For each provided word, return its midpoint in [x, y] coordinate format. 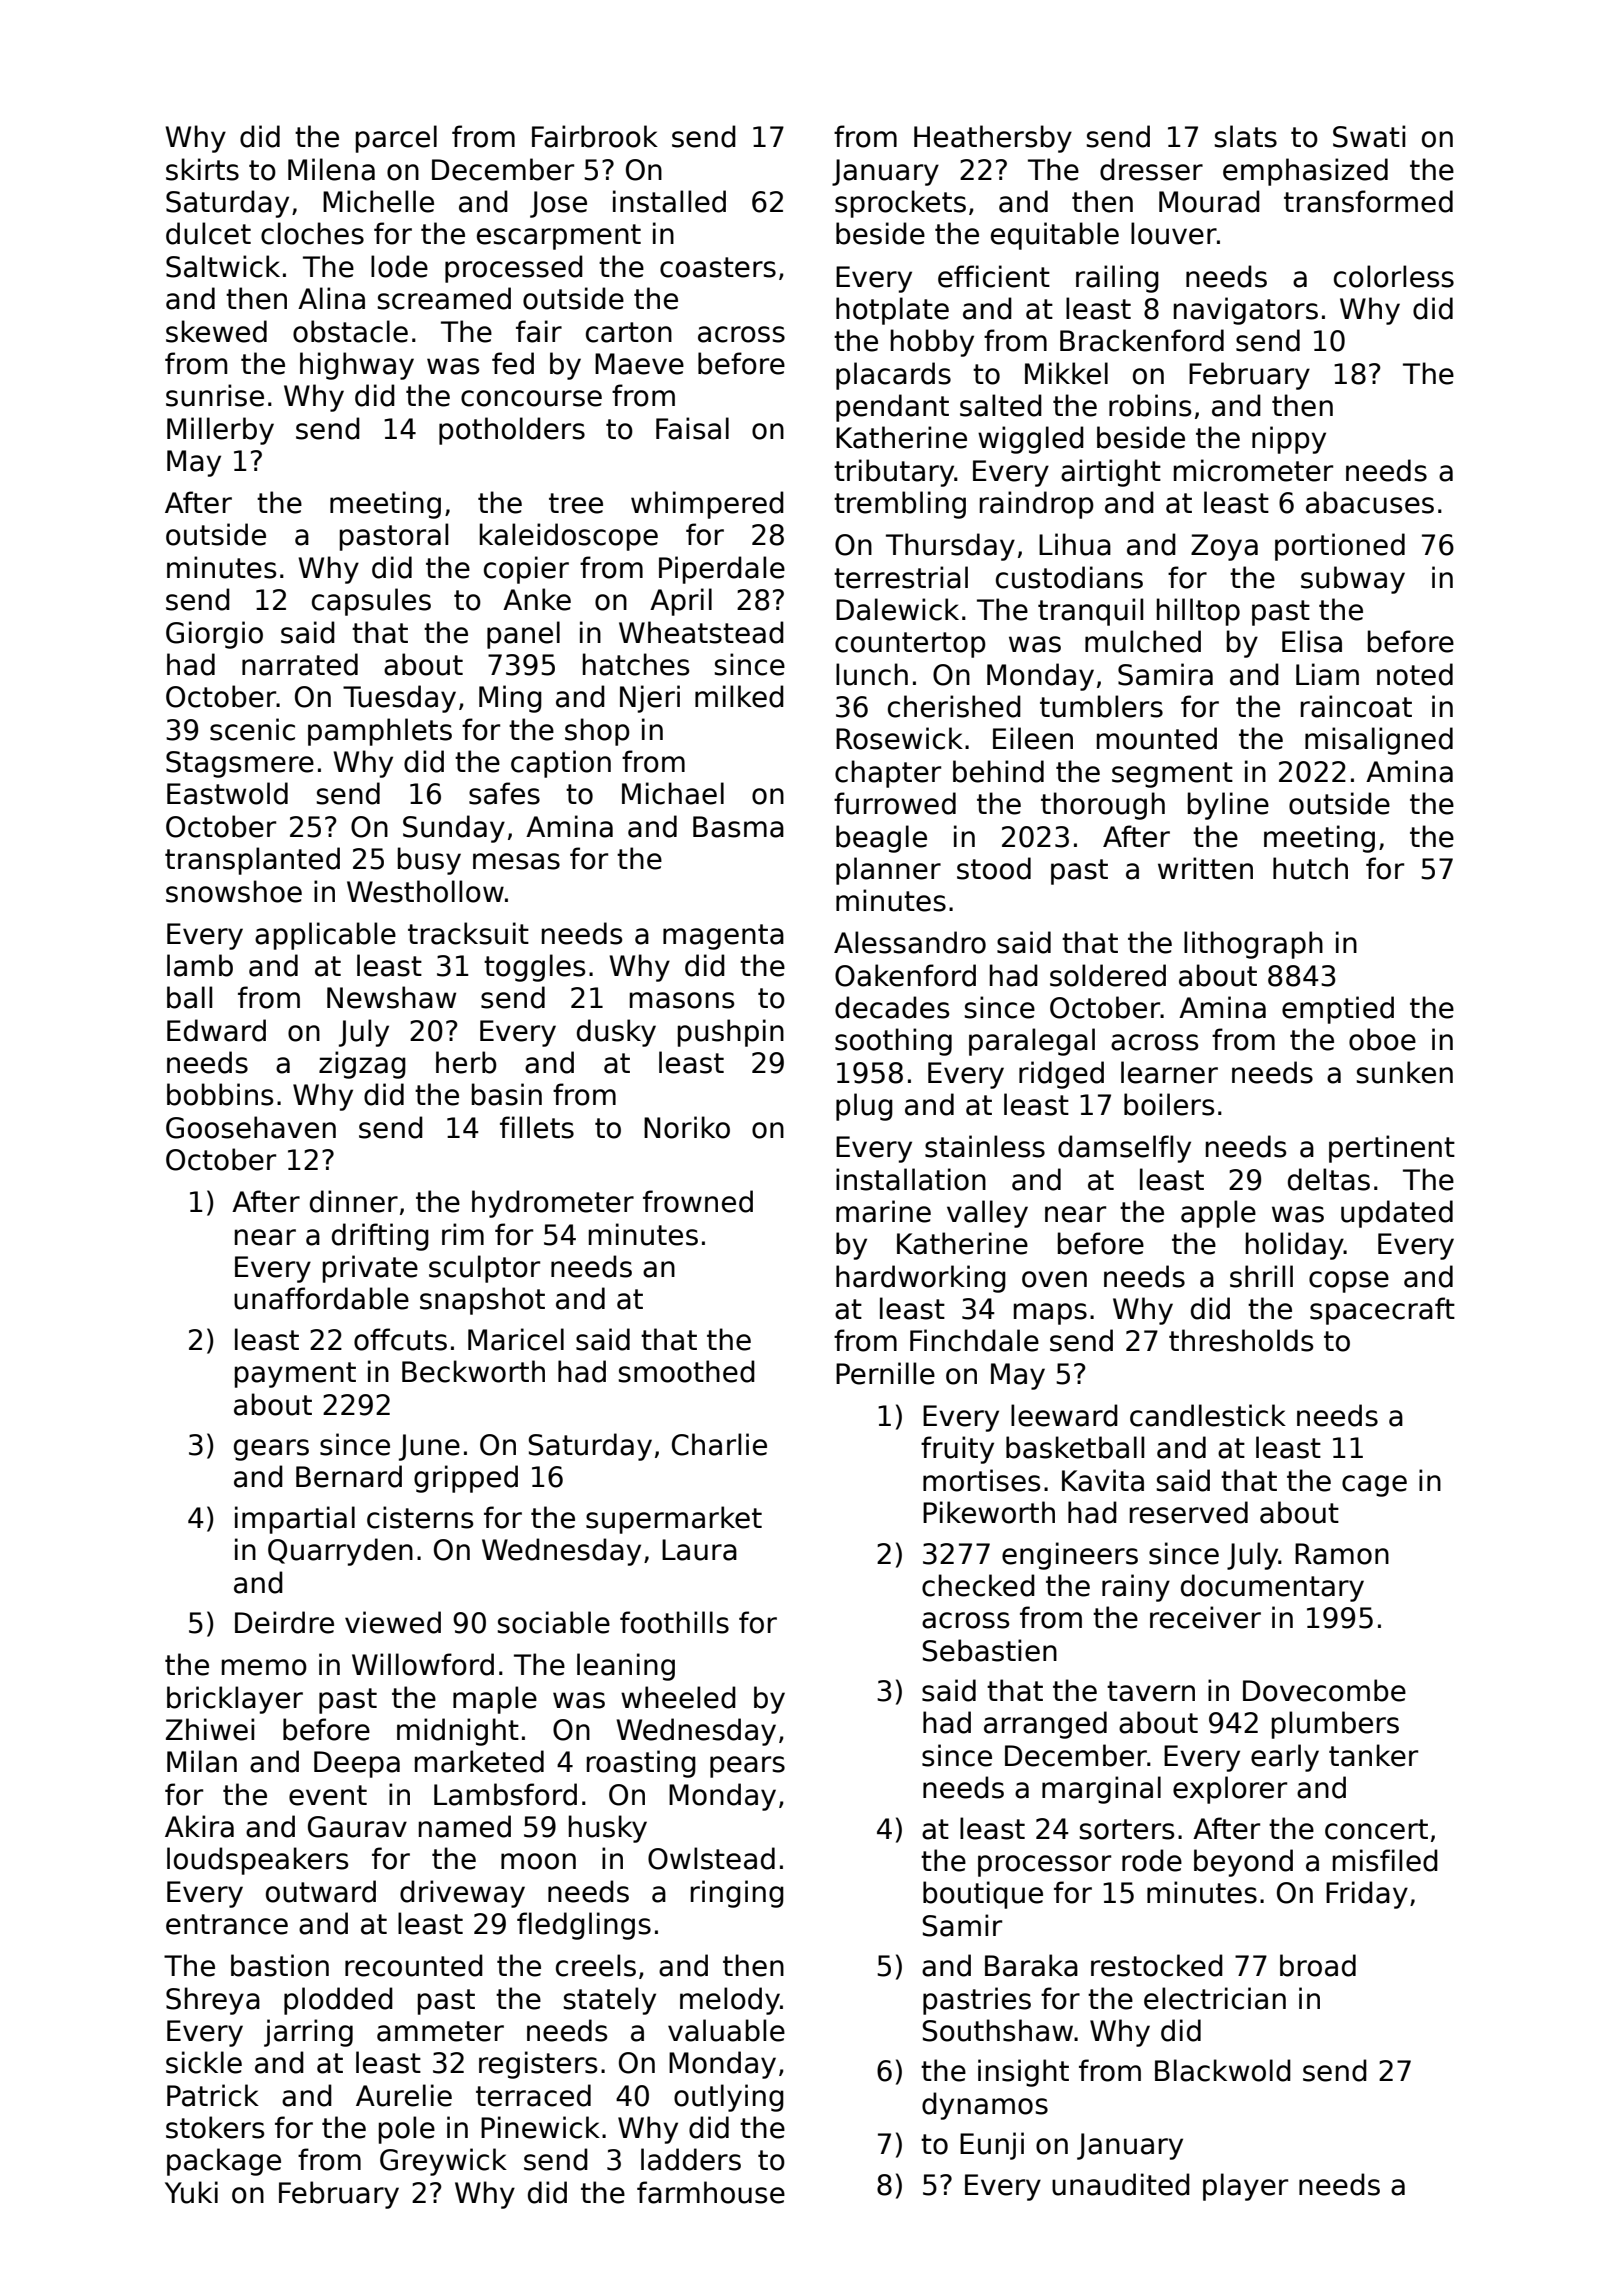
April [681, 602]
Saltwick [223, 266]
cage [1374, 1486]
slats [1245, 136]
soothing [893, 1042]
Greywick [443, 2162]
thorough [1103, 806]
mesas [516, 861]
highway [357, 366]
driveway [462, 1894]
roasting [641, 1764]
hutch [1310, 868]
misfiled [1385, 1860]
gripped [466, 1479]
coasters [718, 267]
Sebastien [990, 1650]
